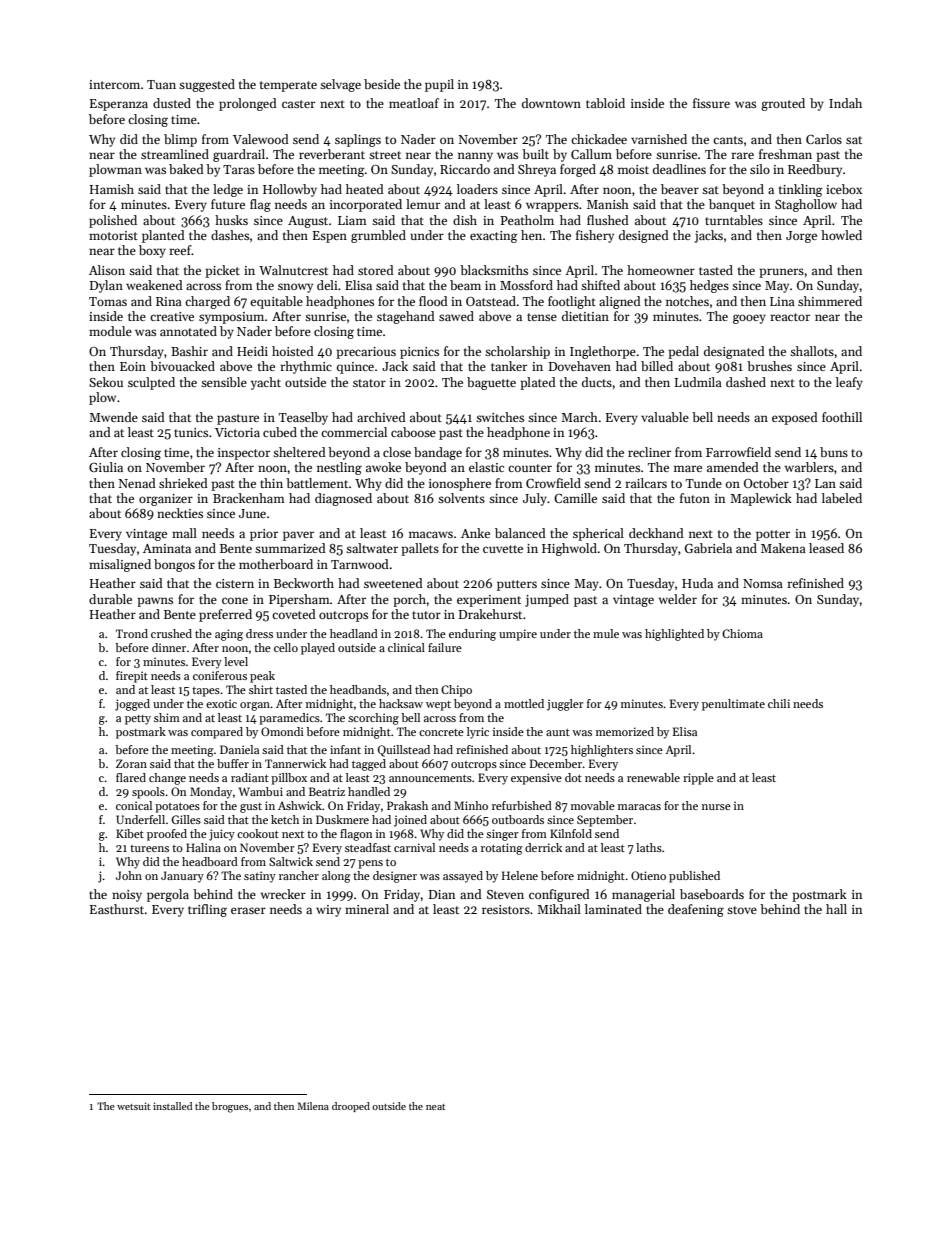  I want to click on chili, so click(779, 703).
